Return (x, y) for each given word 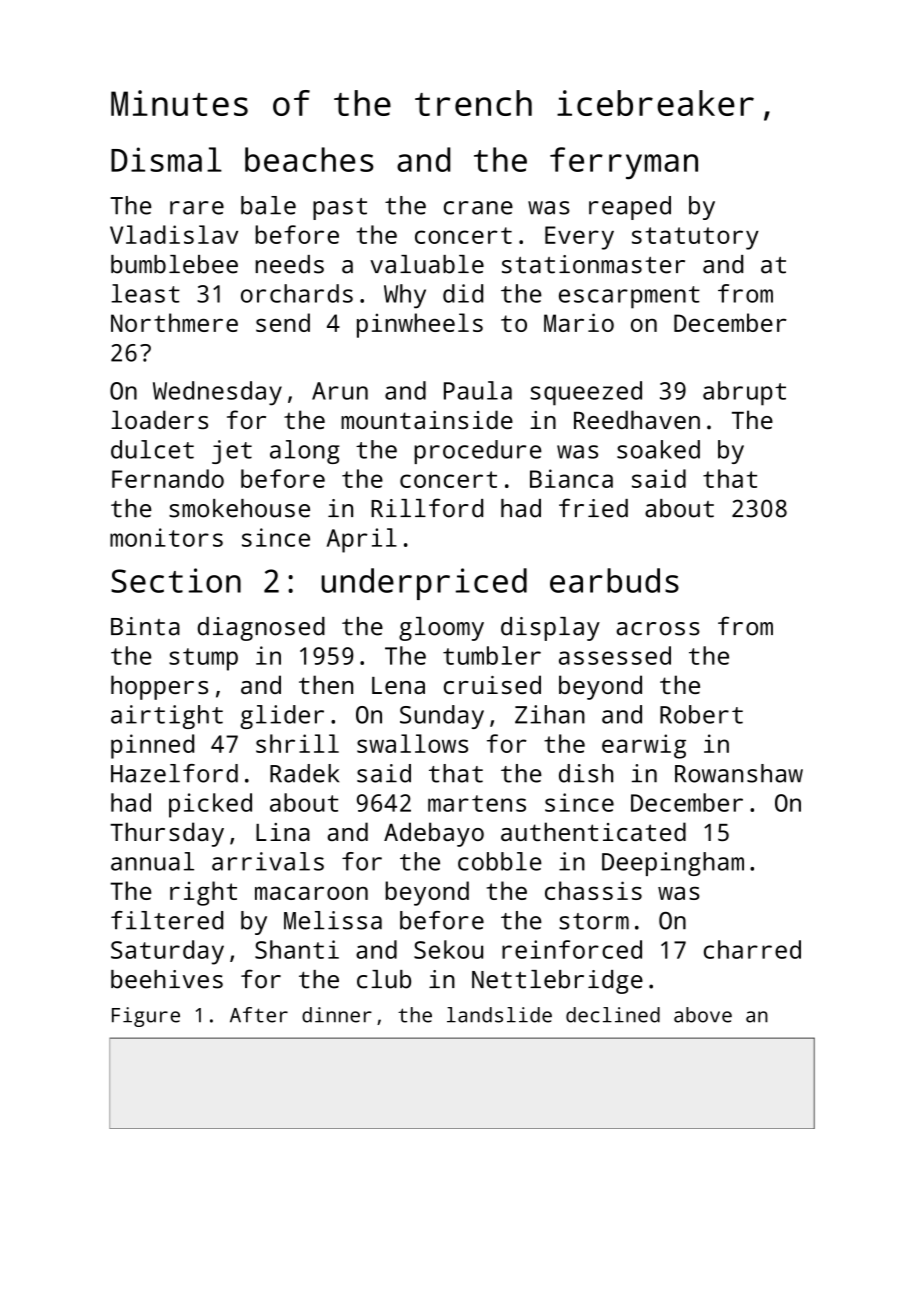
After (259, 1015)
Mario (579, 322)
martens (477, 803)
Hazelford (174, 773)
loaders (159, 419)
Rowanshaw (739, 773)
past (340, 209)
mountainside (427, 419)
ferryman (624, 163)
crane (478, 208)
